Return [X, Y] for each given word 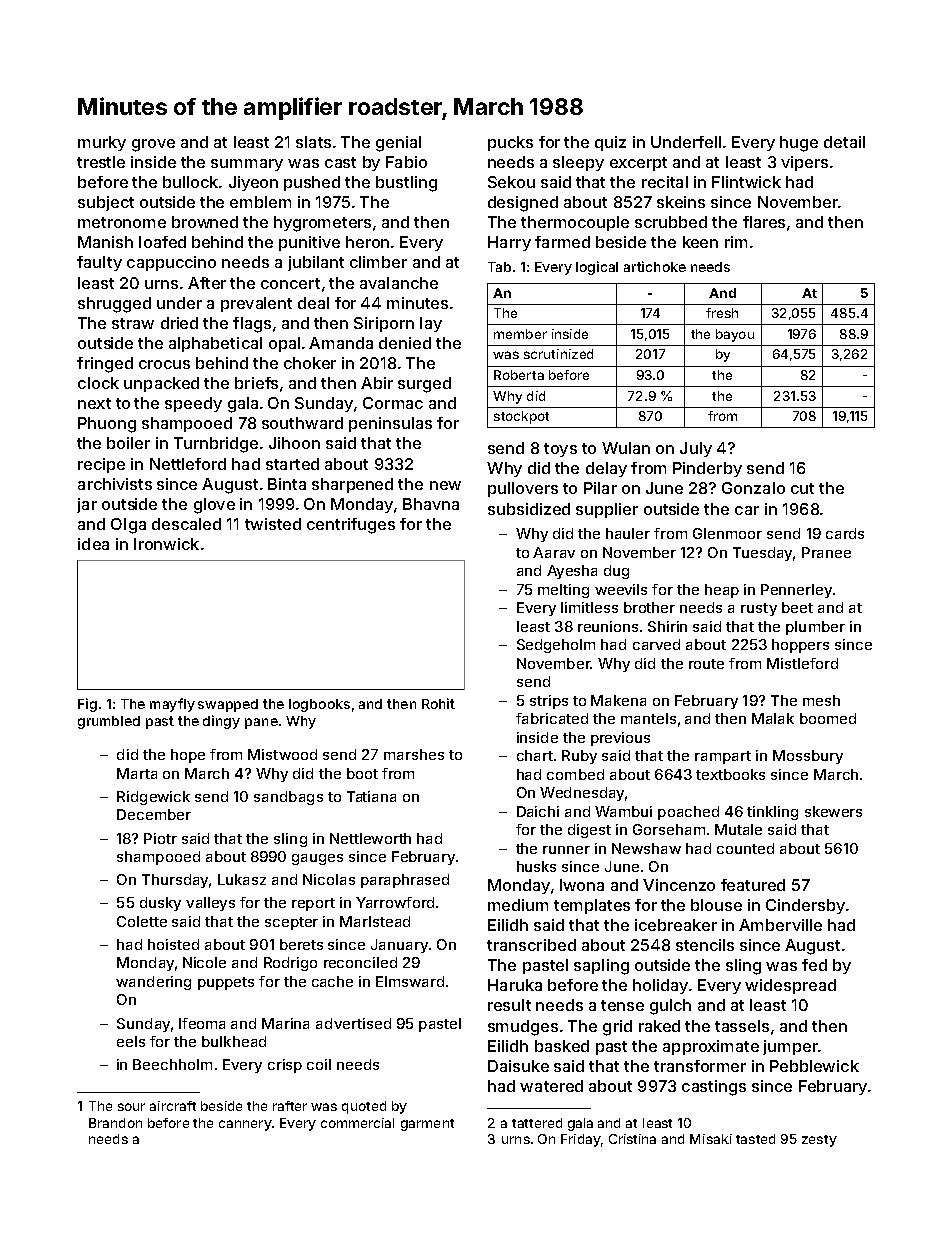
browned [205, 222]
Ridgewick [153, 798]
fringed [105, 365]
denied [405, 343]
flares [764, 222]
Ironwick [166, 544]
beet [797, 607]
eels [131, 1041]
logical [597, 268]
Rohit [438, 703]
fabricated [552, 718]
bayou [735, 335]
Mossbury [808, 757]
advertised [353, 1023]
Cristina [632, 1139]
